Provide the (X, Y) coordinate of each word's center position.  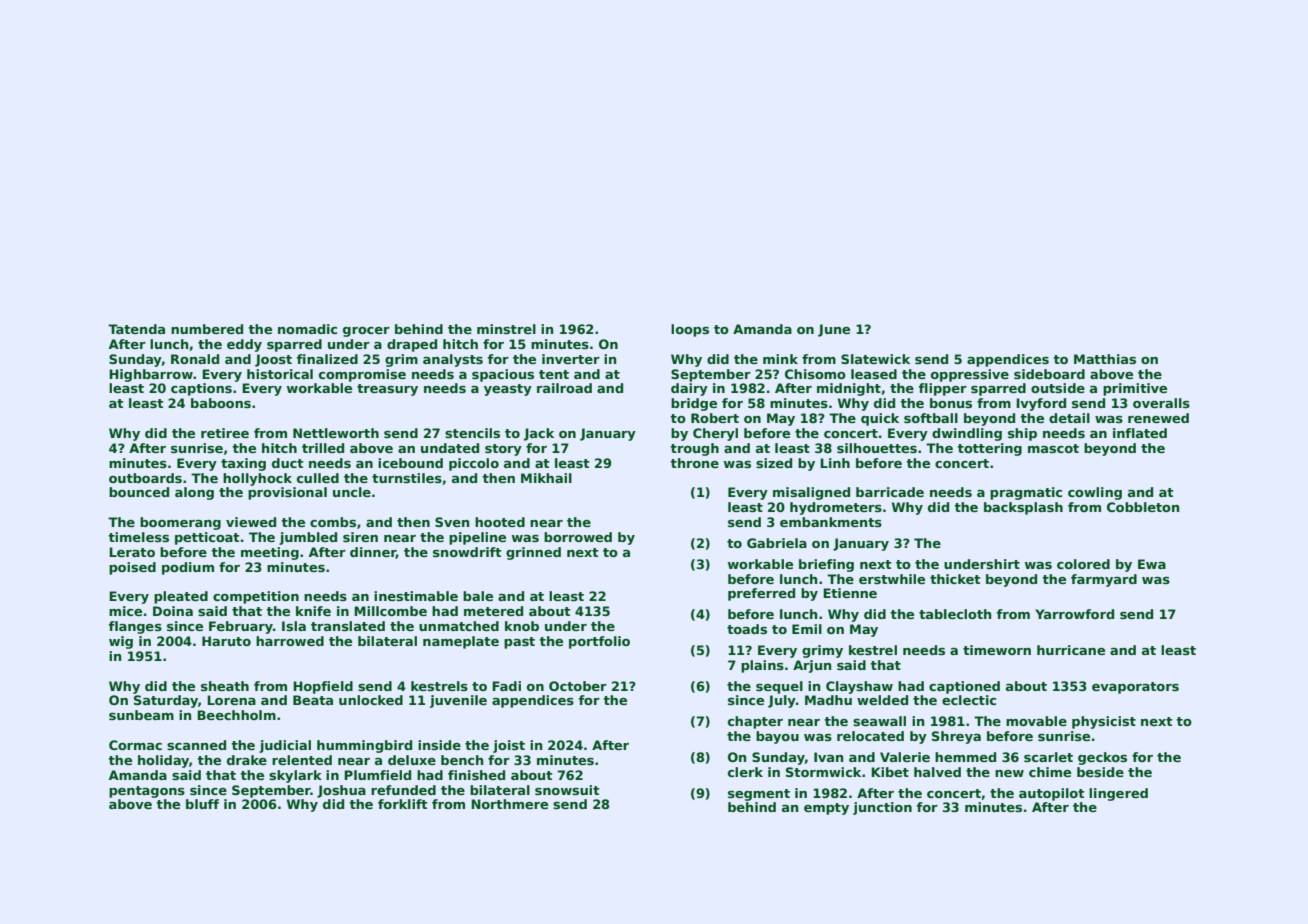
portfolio (599, 642)
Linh (835, 463)
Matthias (1105, 359)
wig (121, 642)
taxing (243, 464)
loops (690, 330)
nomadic (307, 329)
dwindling (967, 434)
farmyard (1104, 580)
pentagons (147, 792)
